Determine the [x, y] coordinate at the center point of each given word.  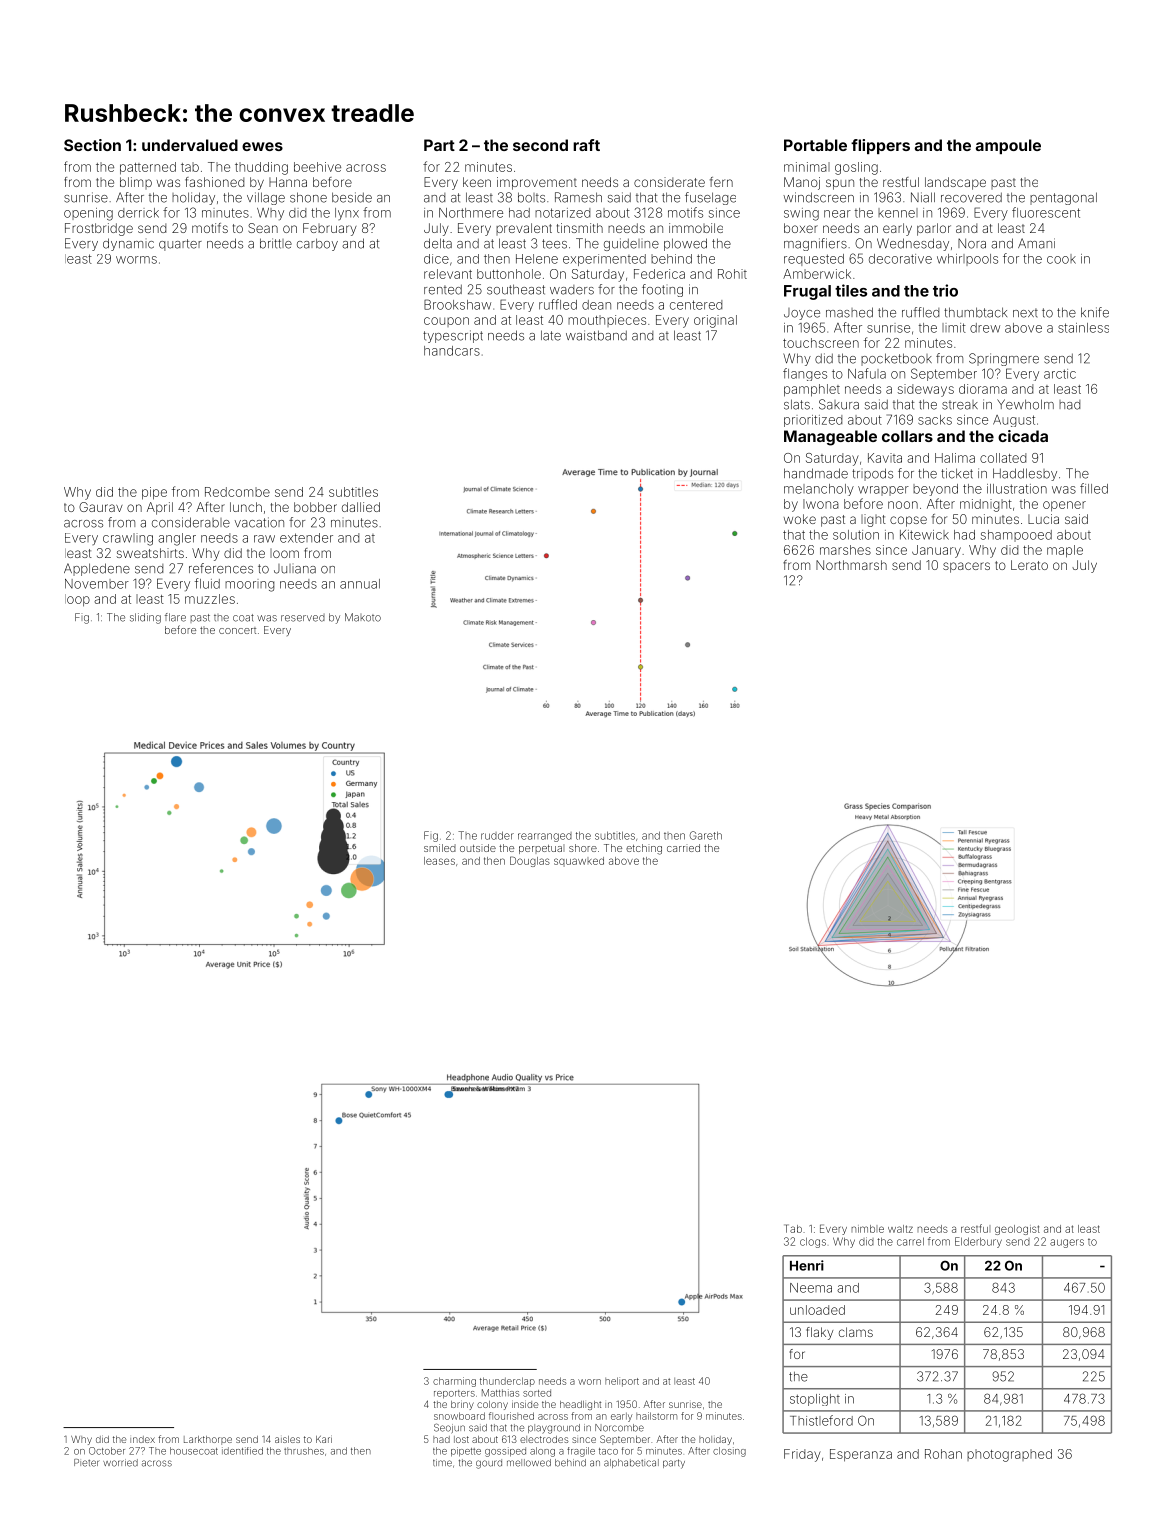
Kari [324, 1439]
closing [729, 1452]
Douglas [530, 861]
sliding [145, 618]
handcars [452, 351]
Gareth [706, 835]
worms [136, 260]
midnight [986, 505]
